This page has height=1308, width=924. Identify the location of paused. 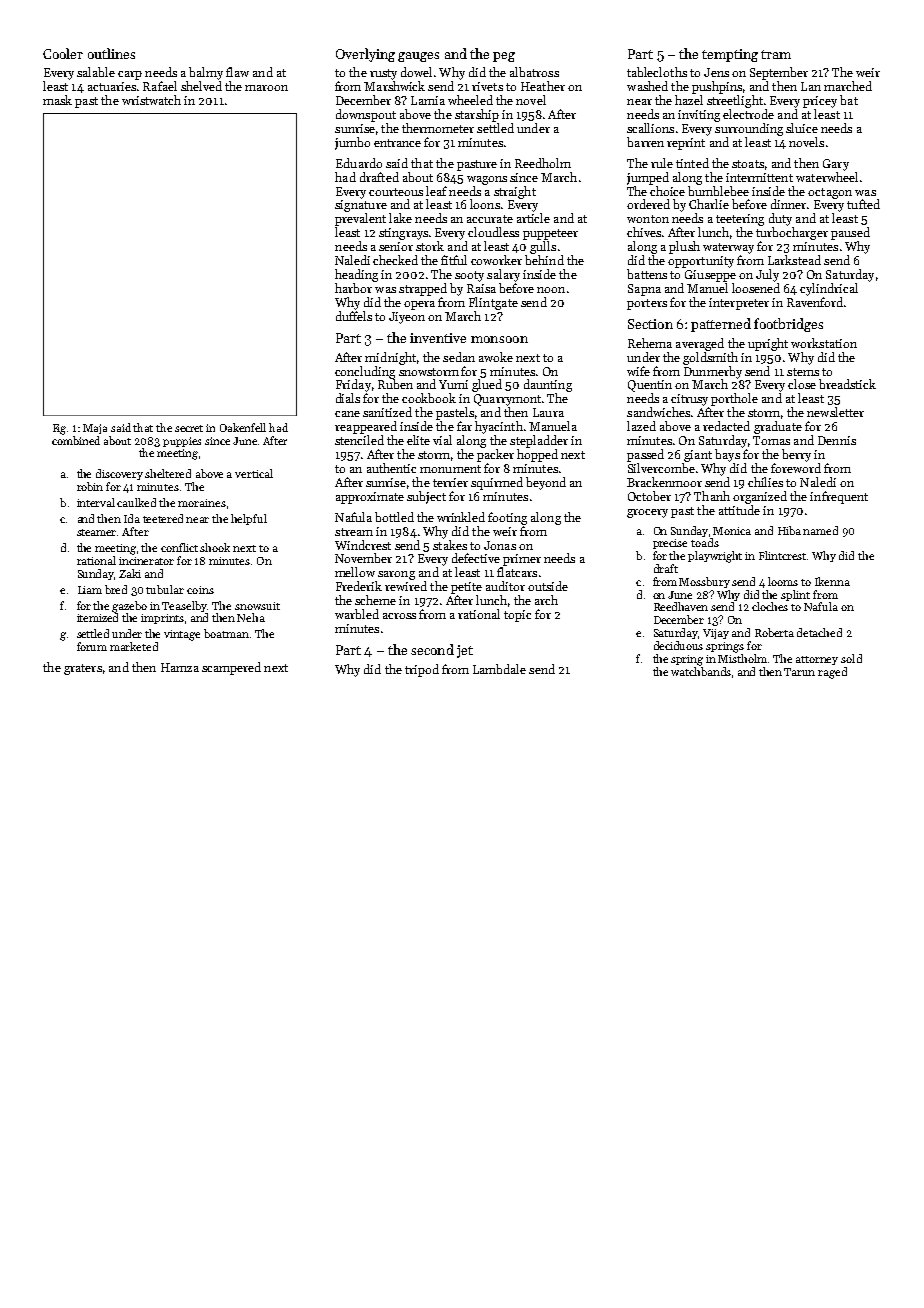
(850, 233).
